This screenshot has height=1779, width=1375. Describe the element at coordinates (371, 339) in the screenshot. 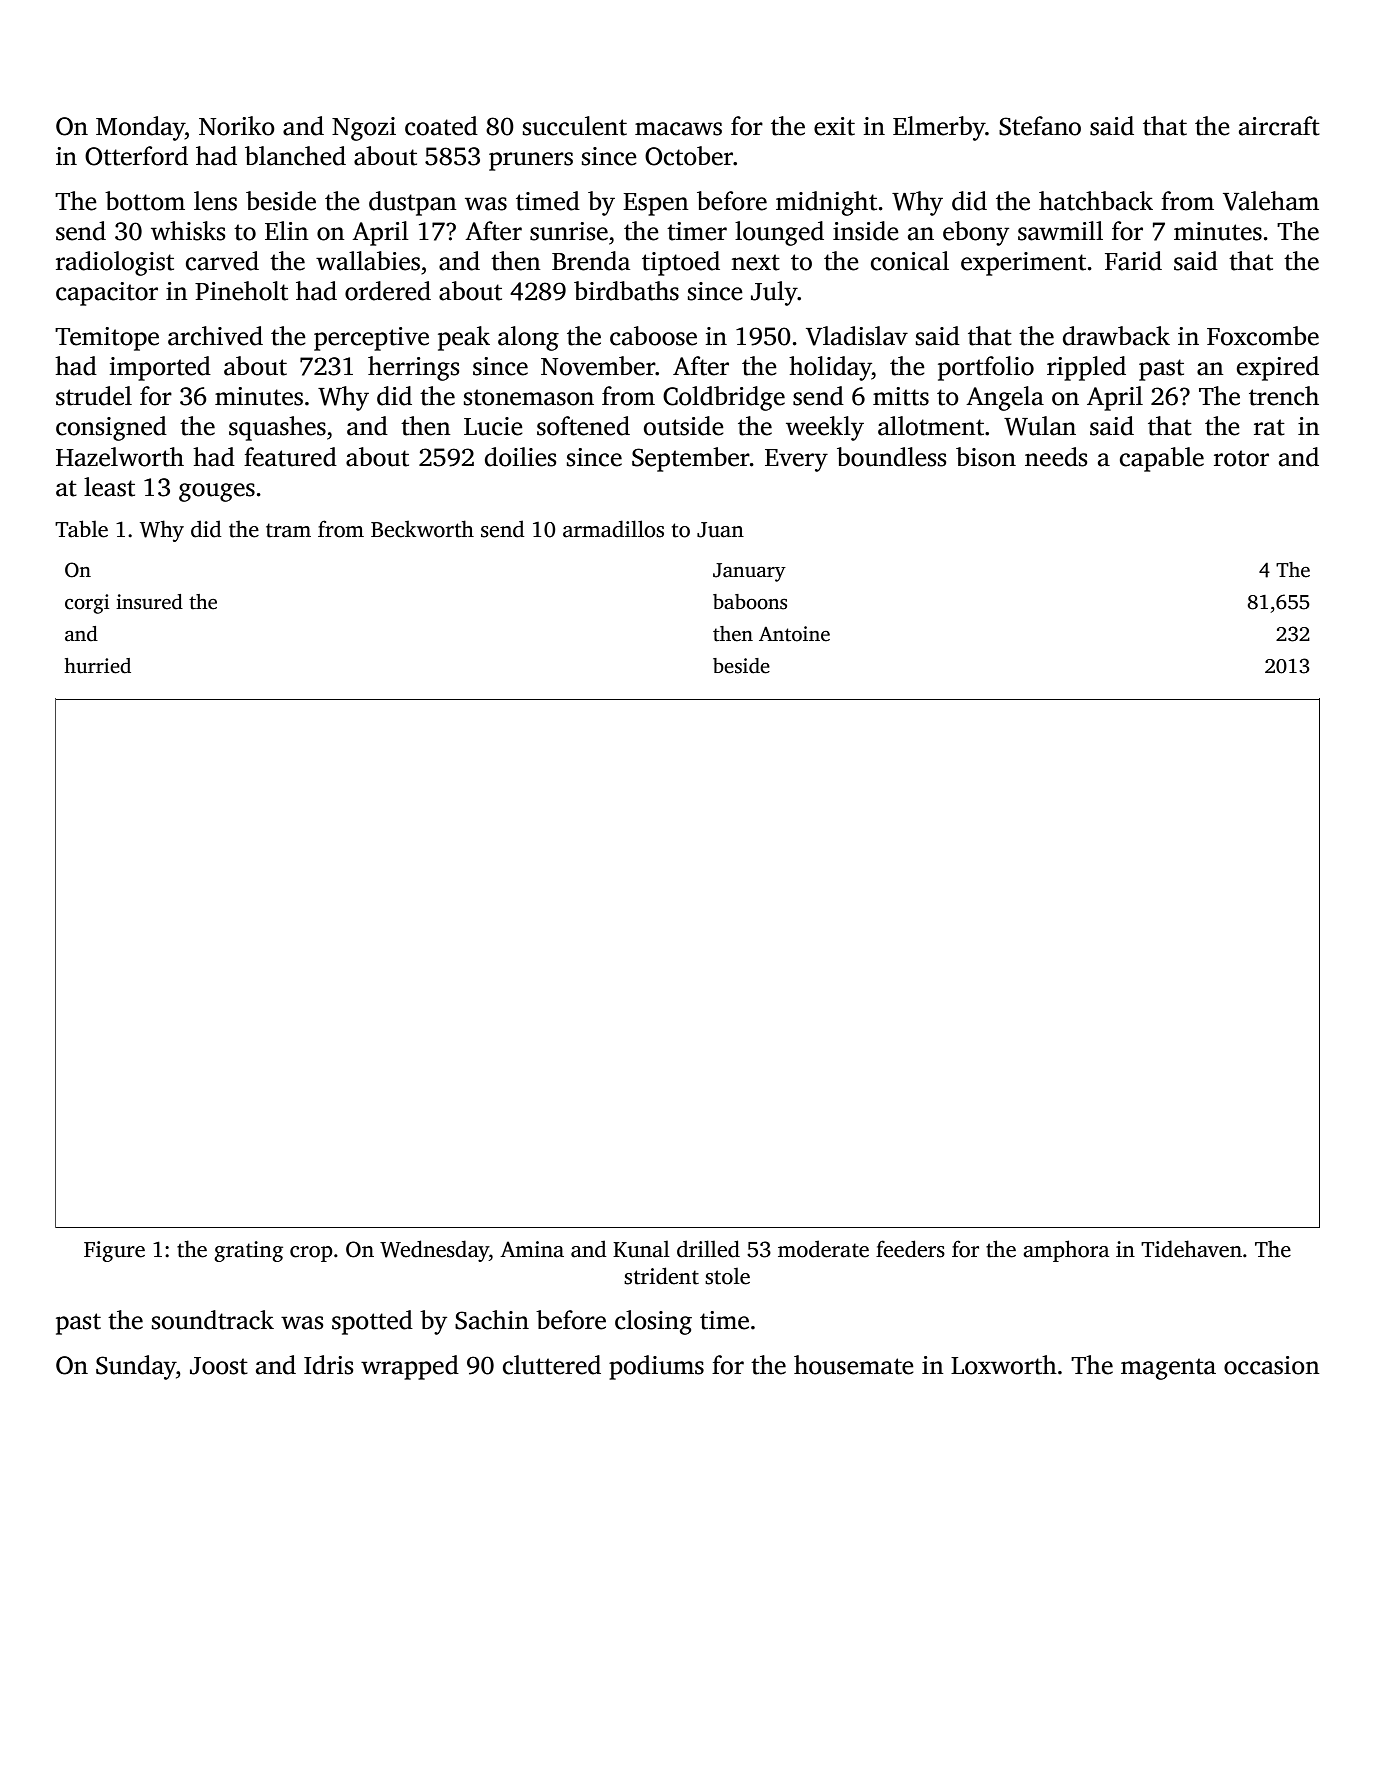

I see `perceptive` at that location.
